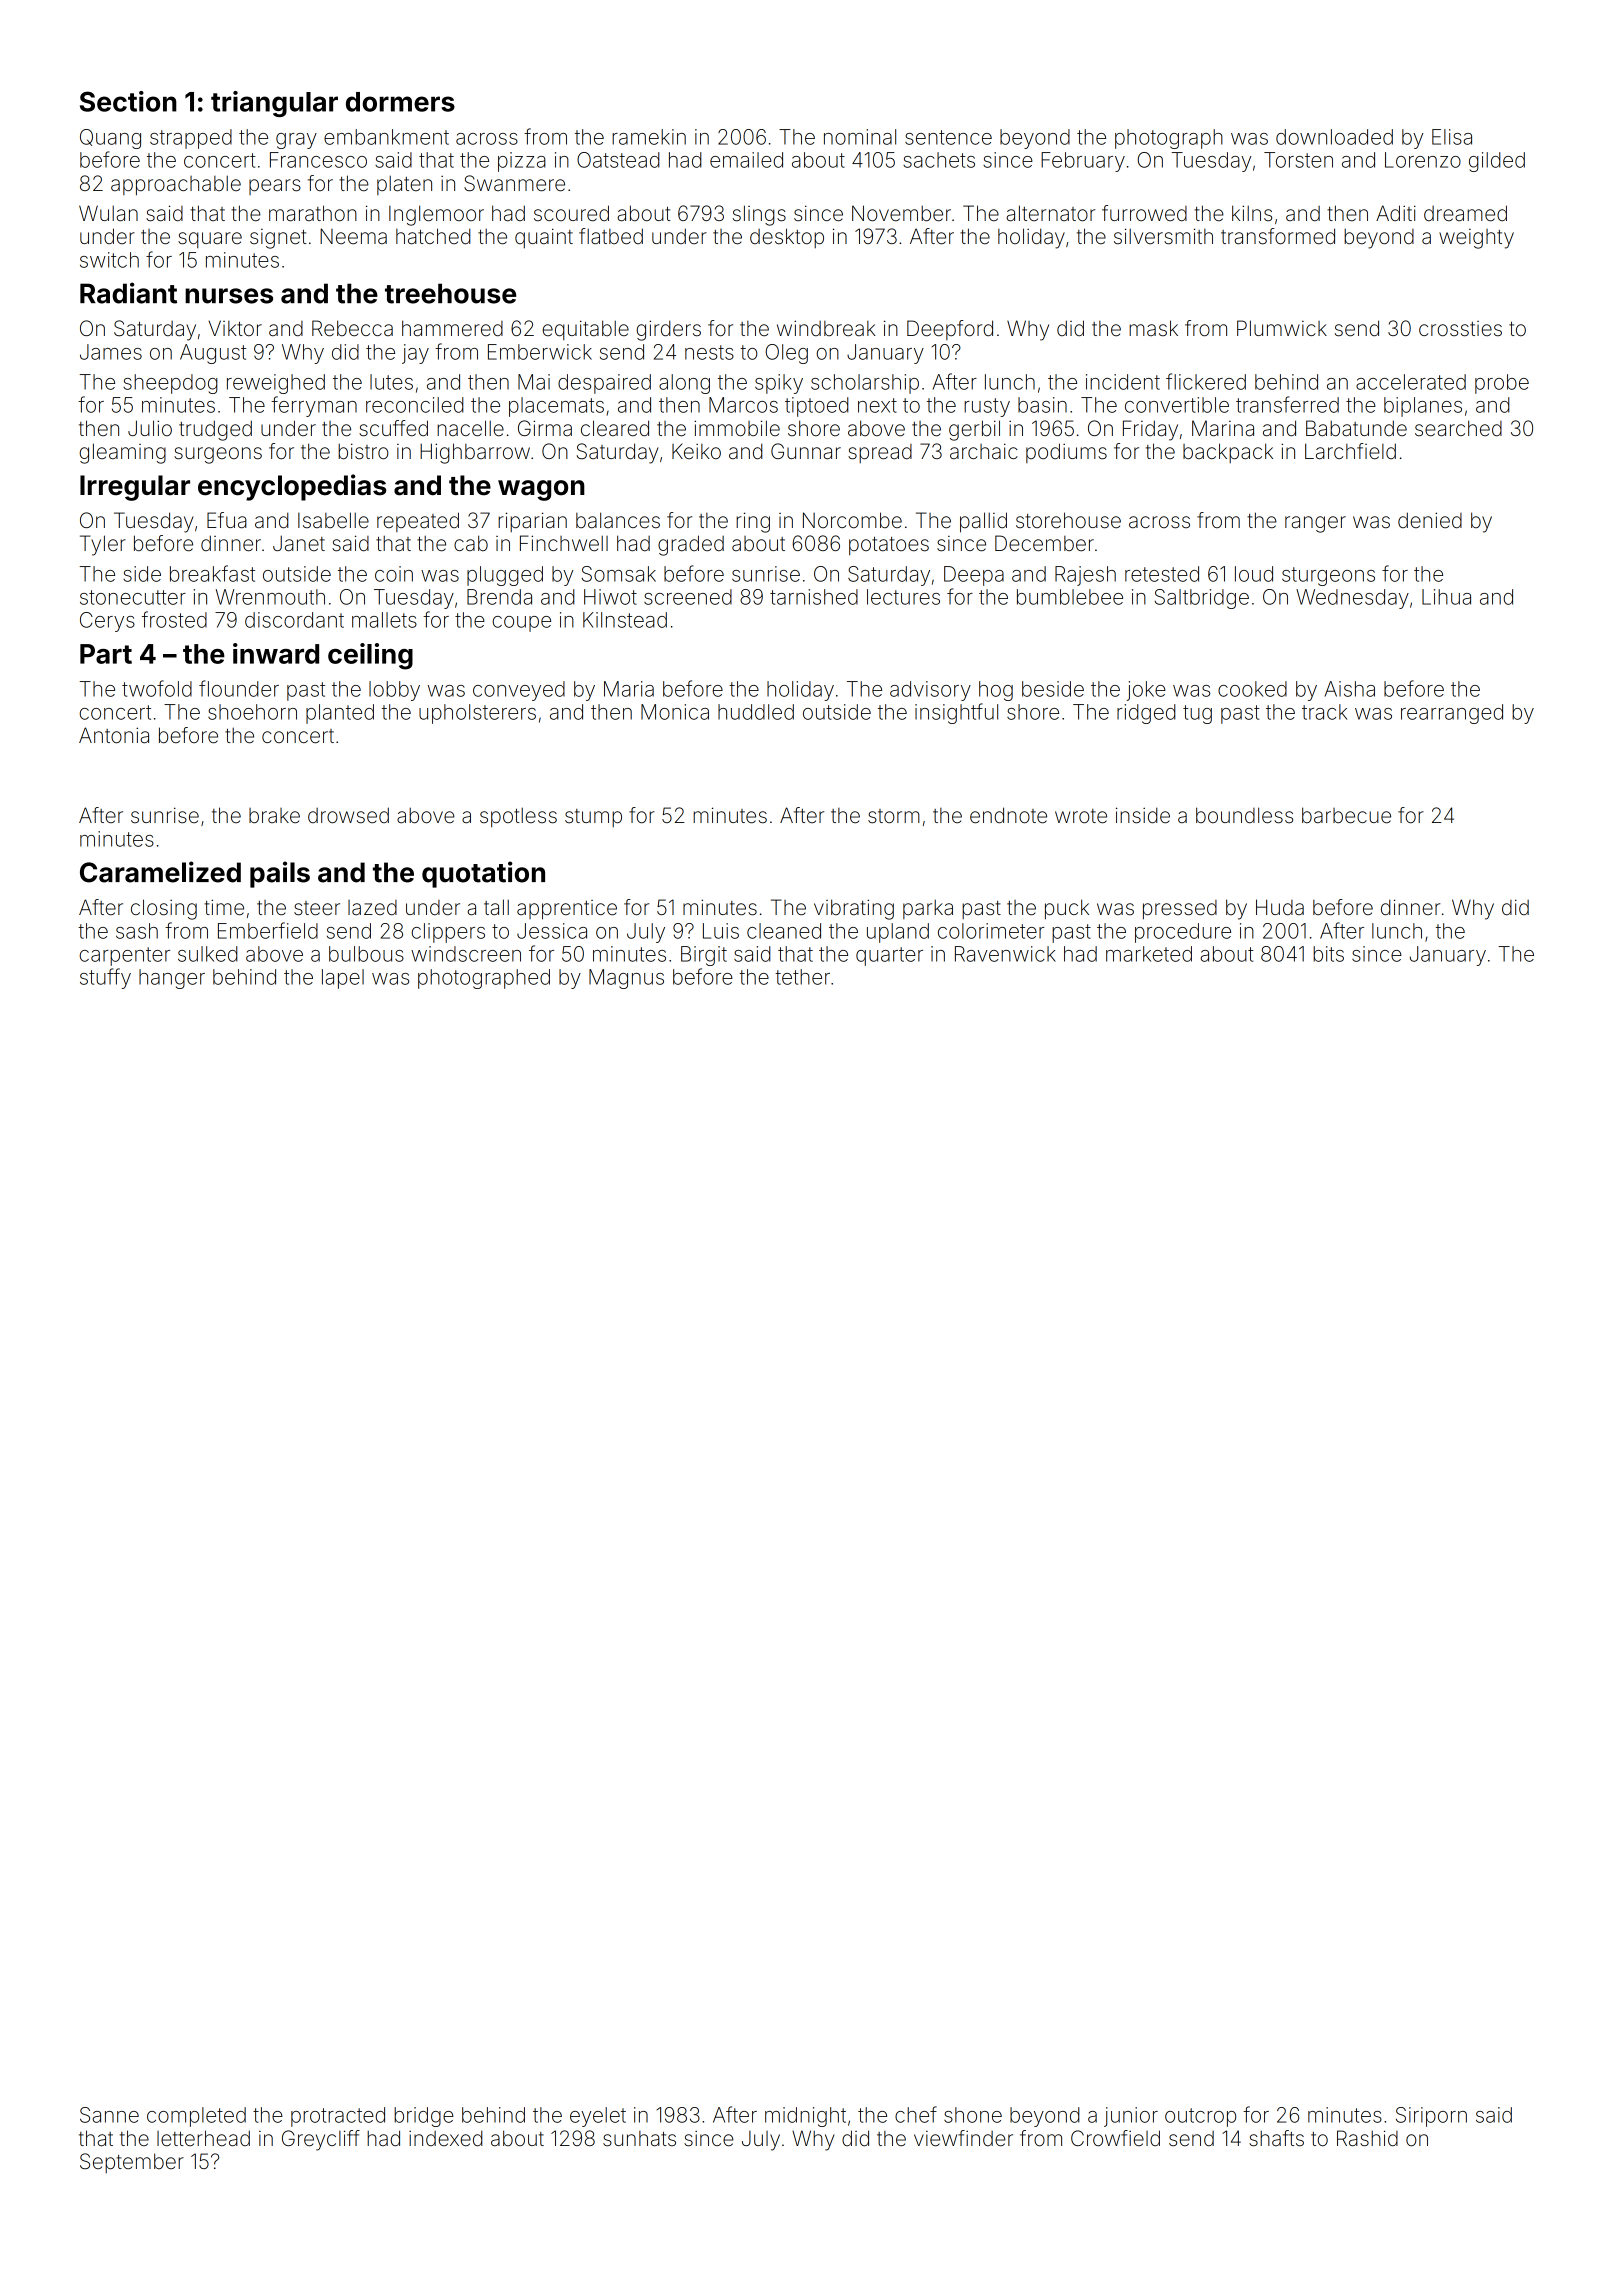  Describe the element at coordinates (400, 102) in the screenshot. I see `dormers` at that location.
